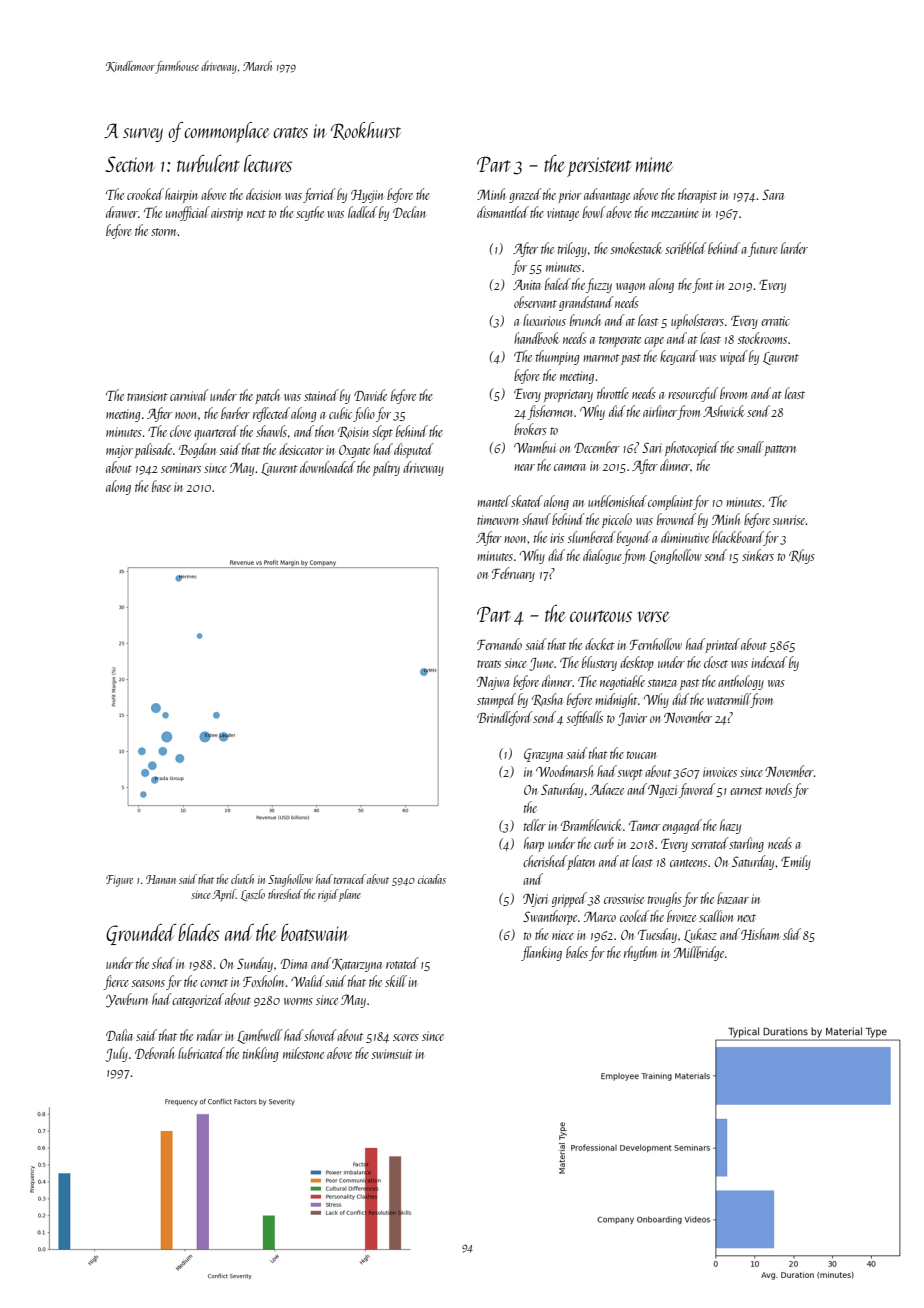  Describe the element at coordinates (130, 164) in the screenshot. I see `Section` at that location.
